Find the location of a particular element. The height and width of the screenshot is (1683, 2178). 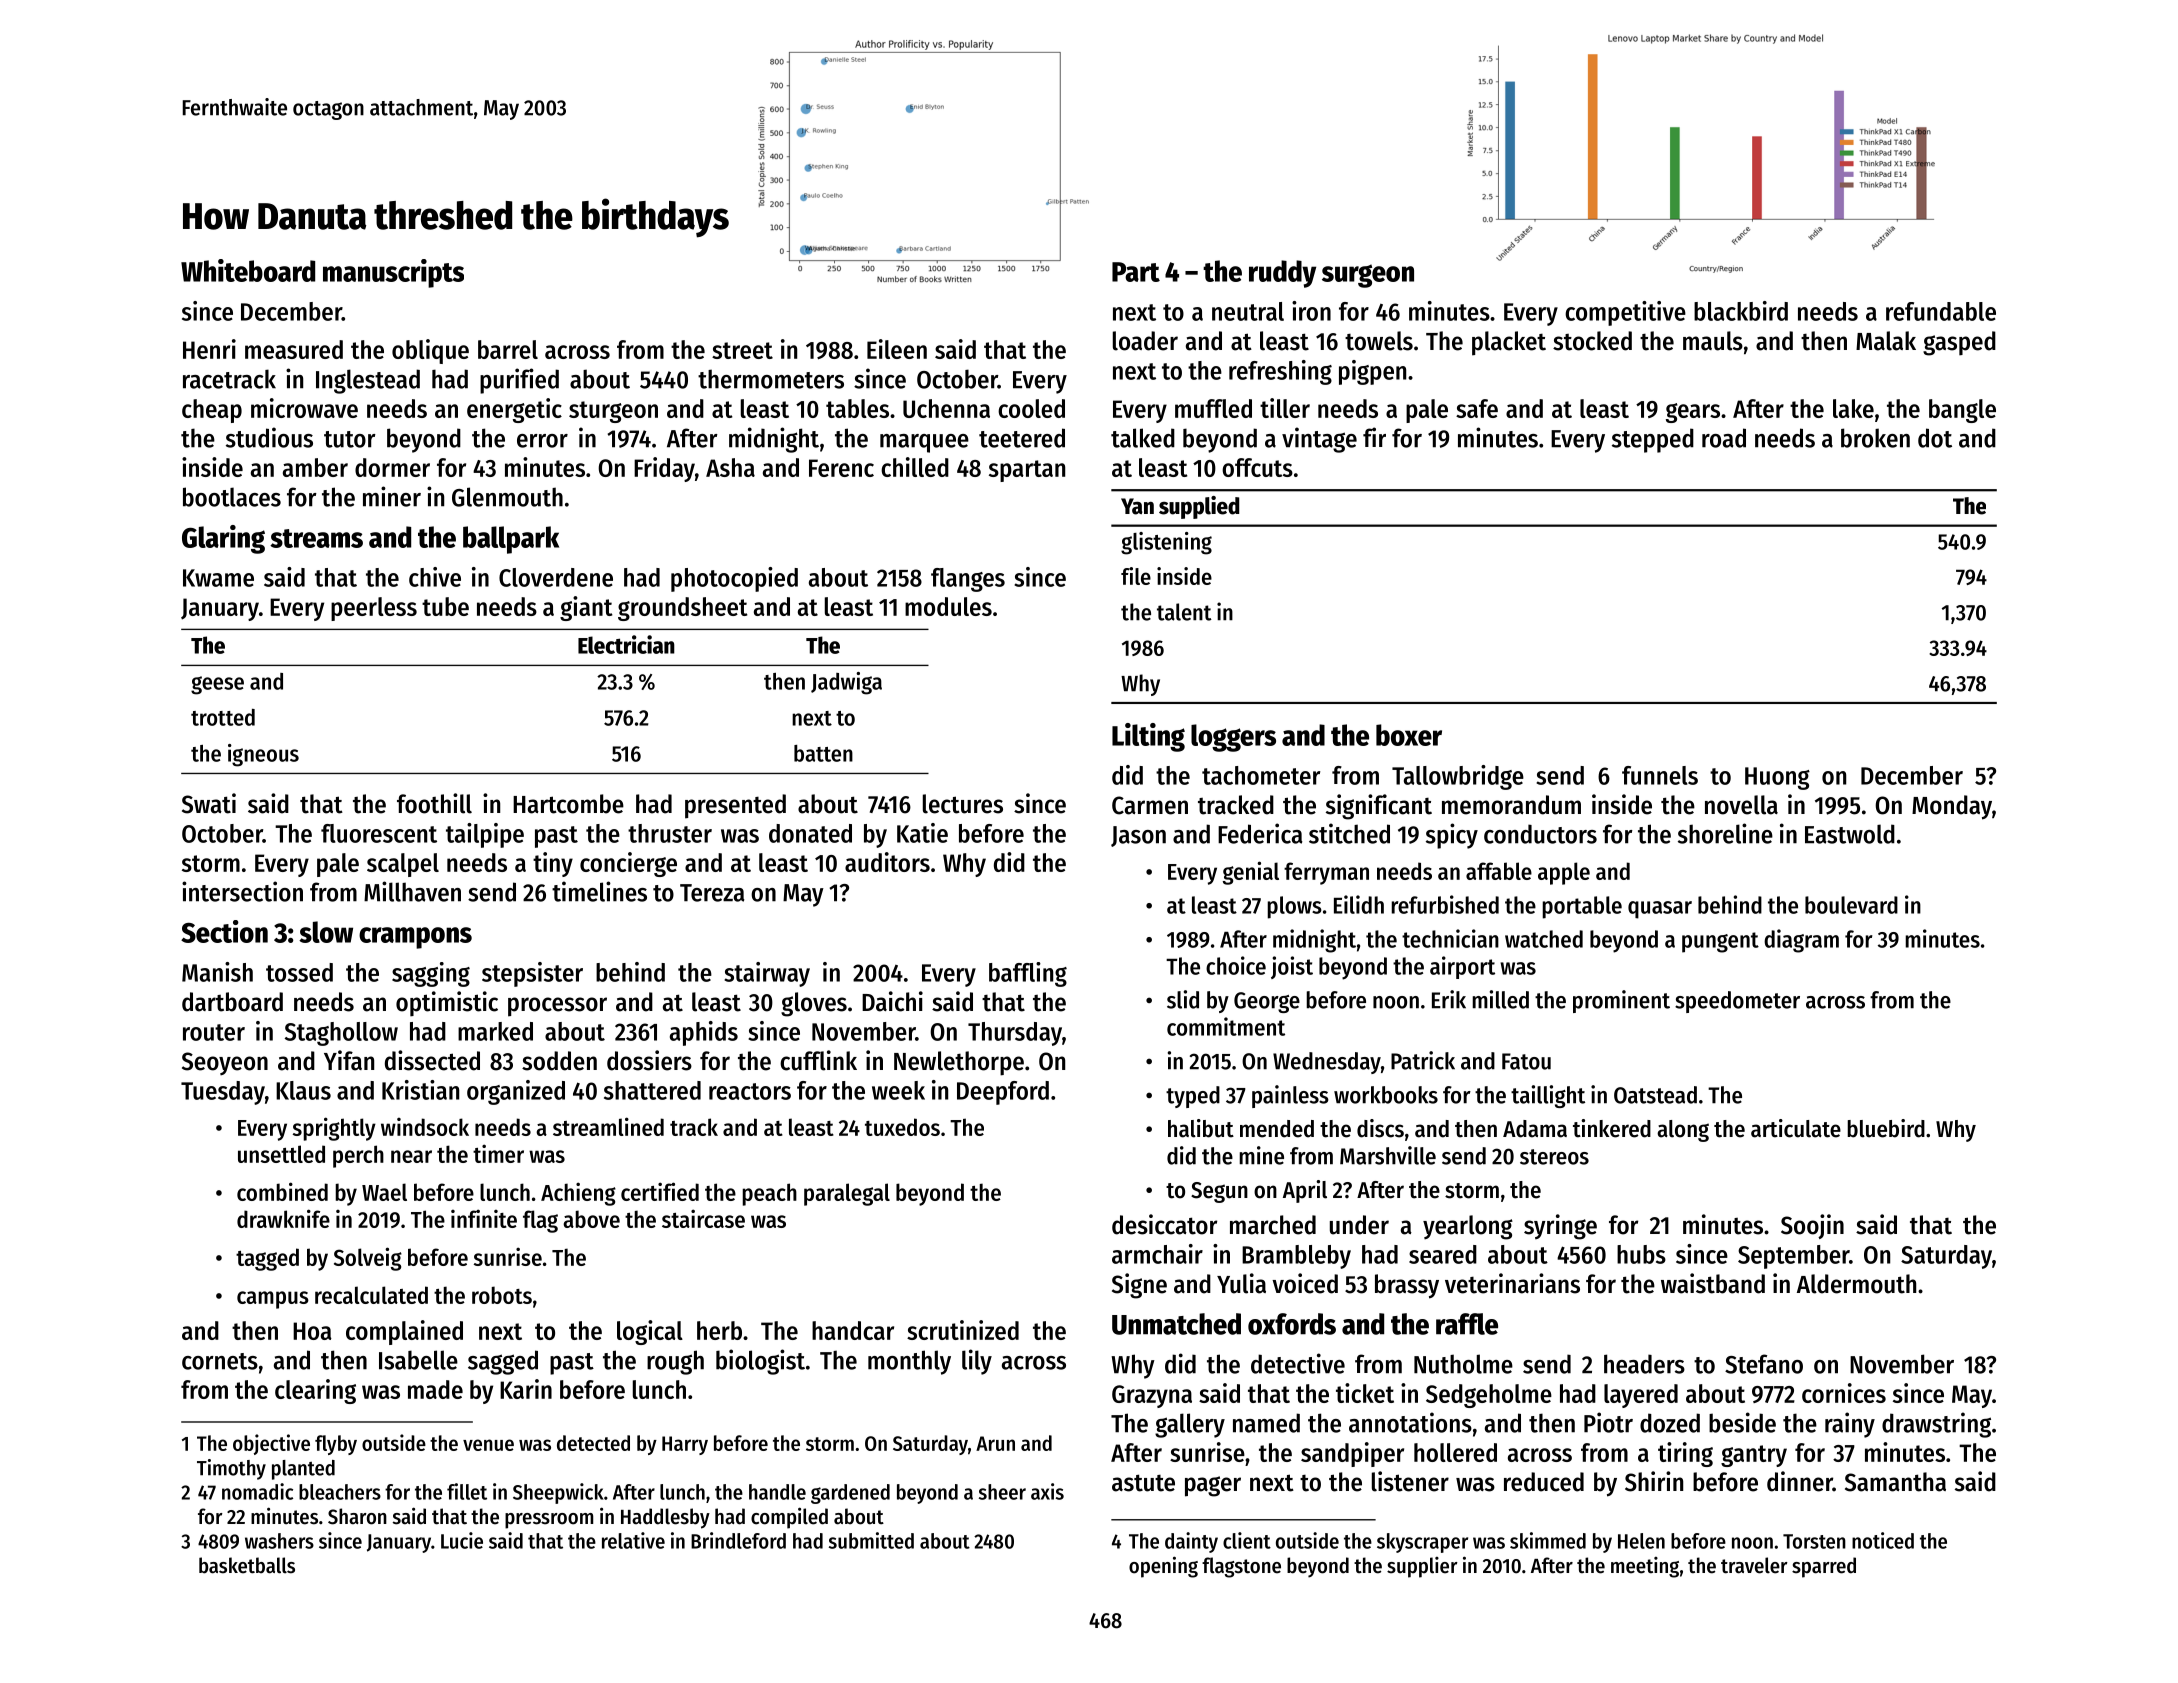

flanges is located at coordinates (968, 580).
